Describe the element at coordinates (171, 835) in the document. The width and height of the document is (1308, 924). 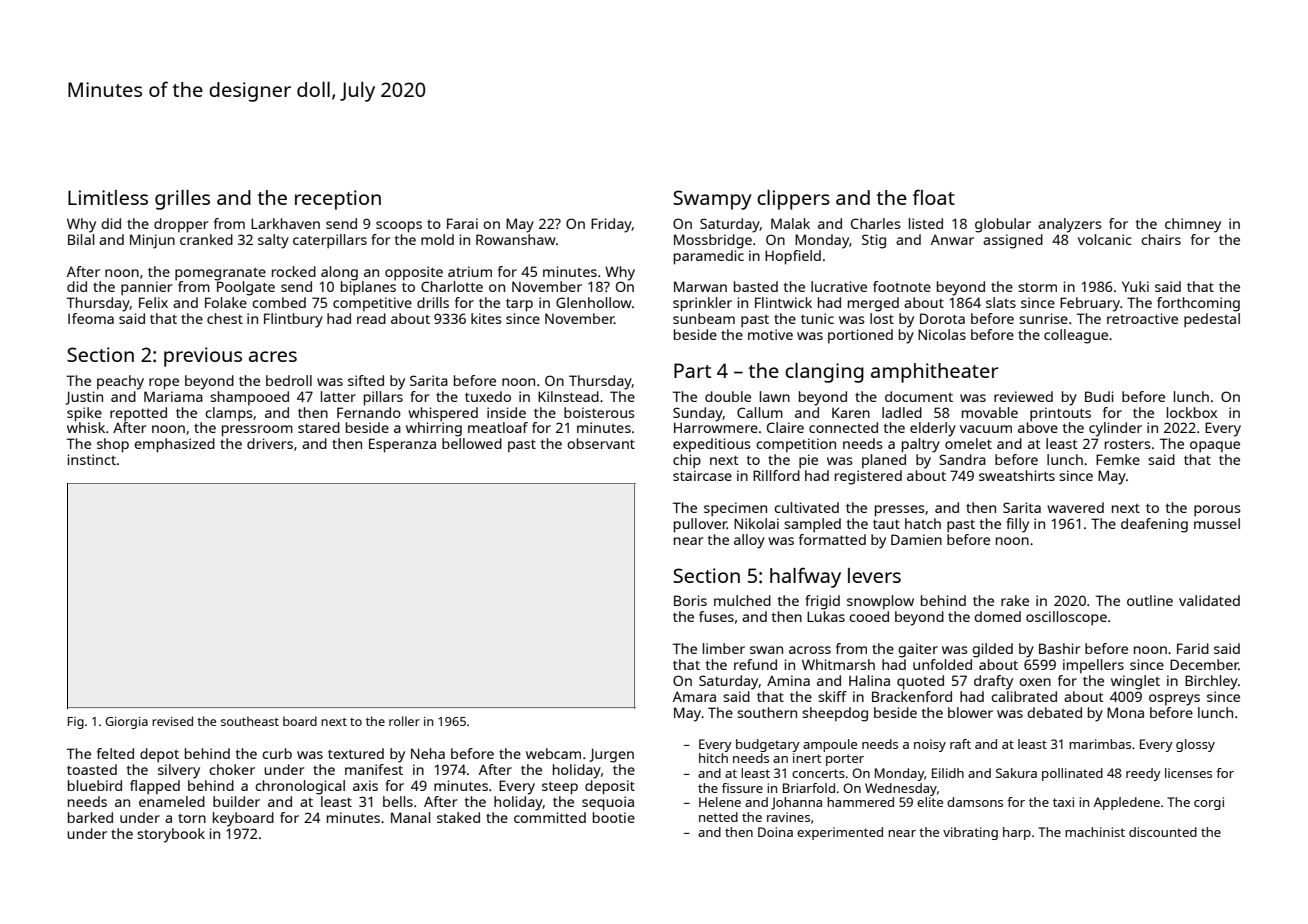
I see `storybook` at that location.
